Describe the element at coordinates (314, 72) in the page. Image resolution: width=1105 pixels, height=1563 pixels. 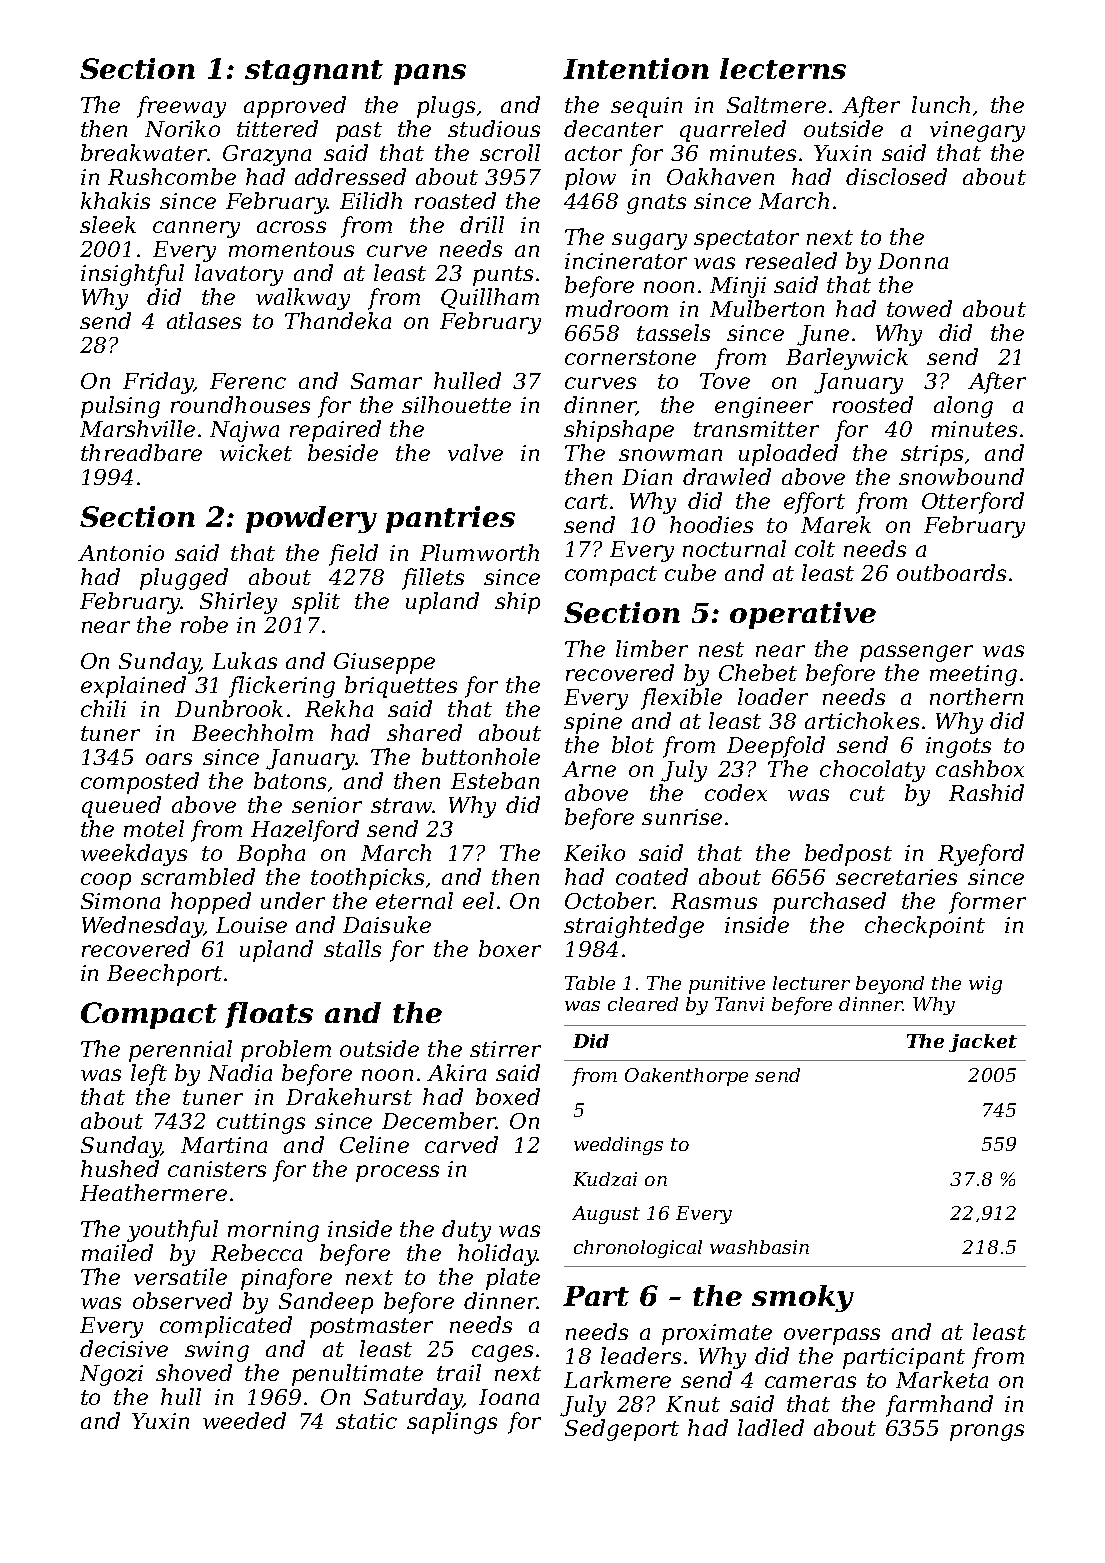
I see `stagnant` at that location.
